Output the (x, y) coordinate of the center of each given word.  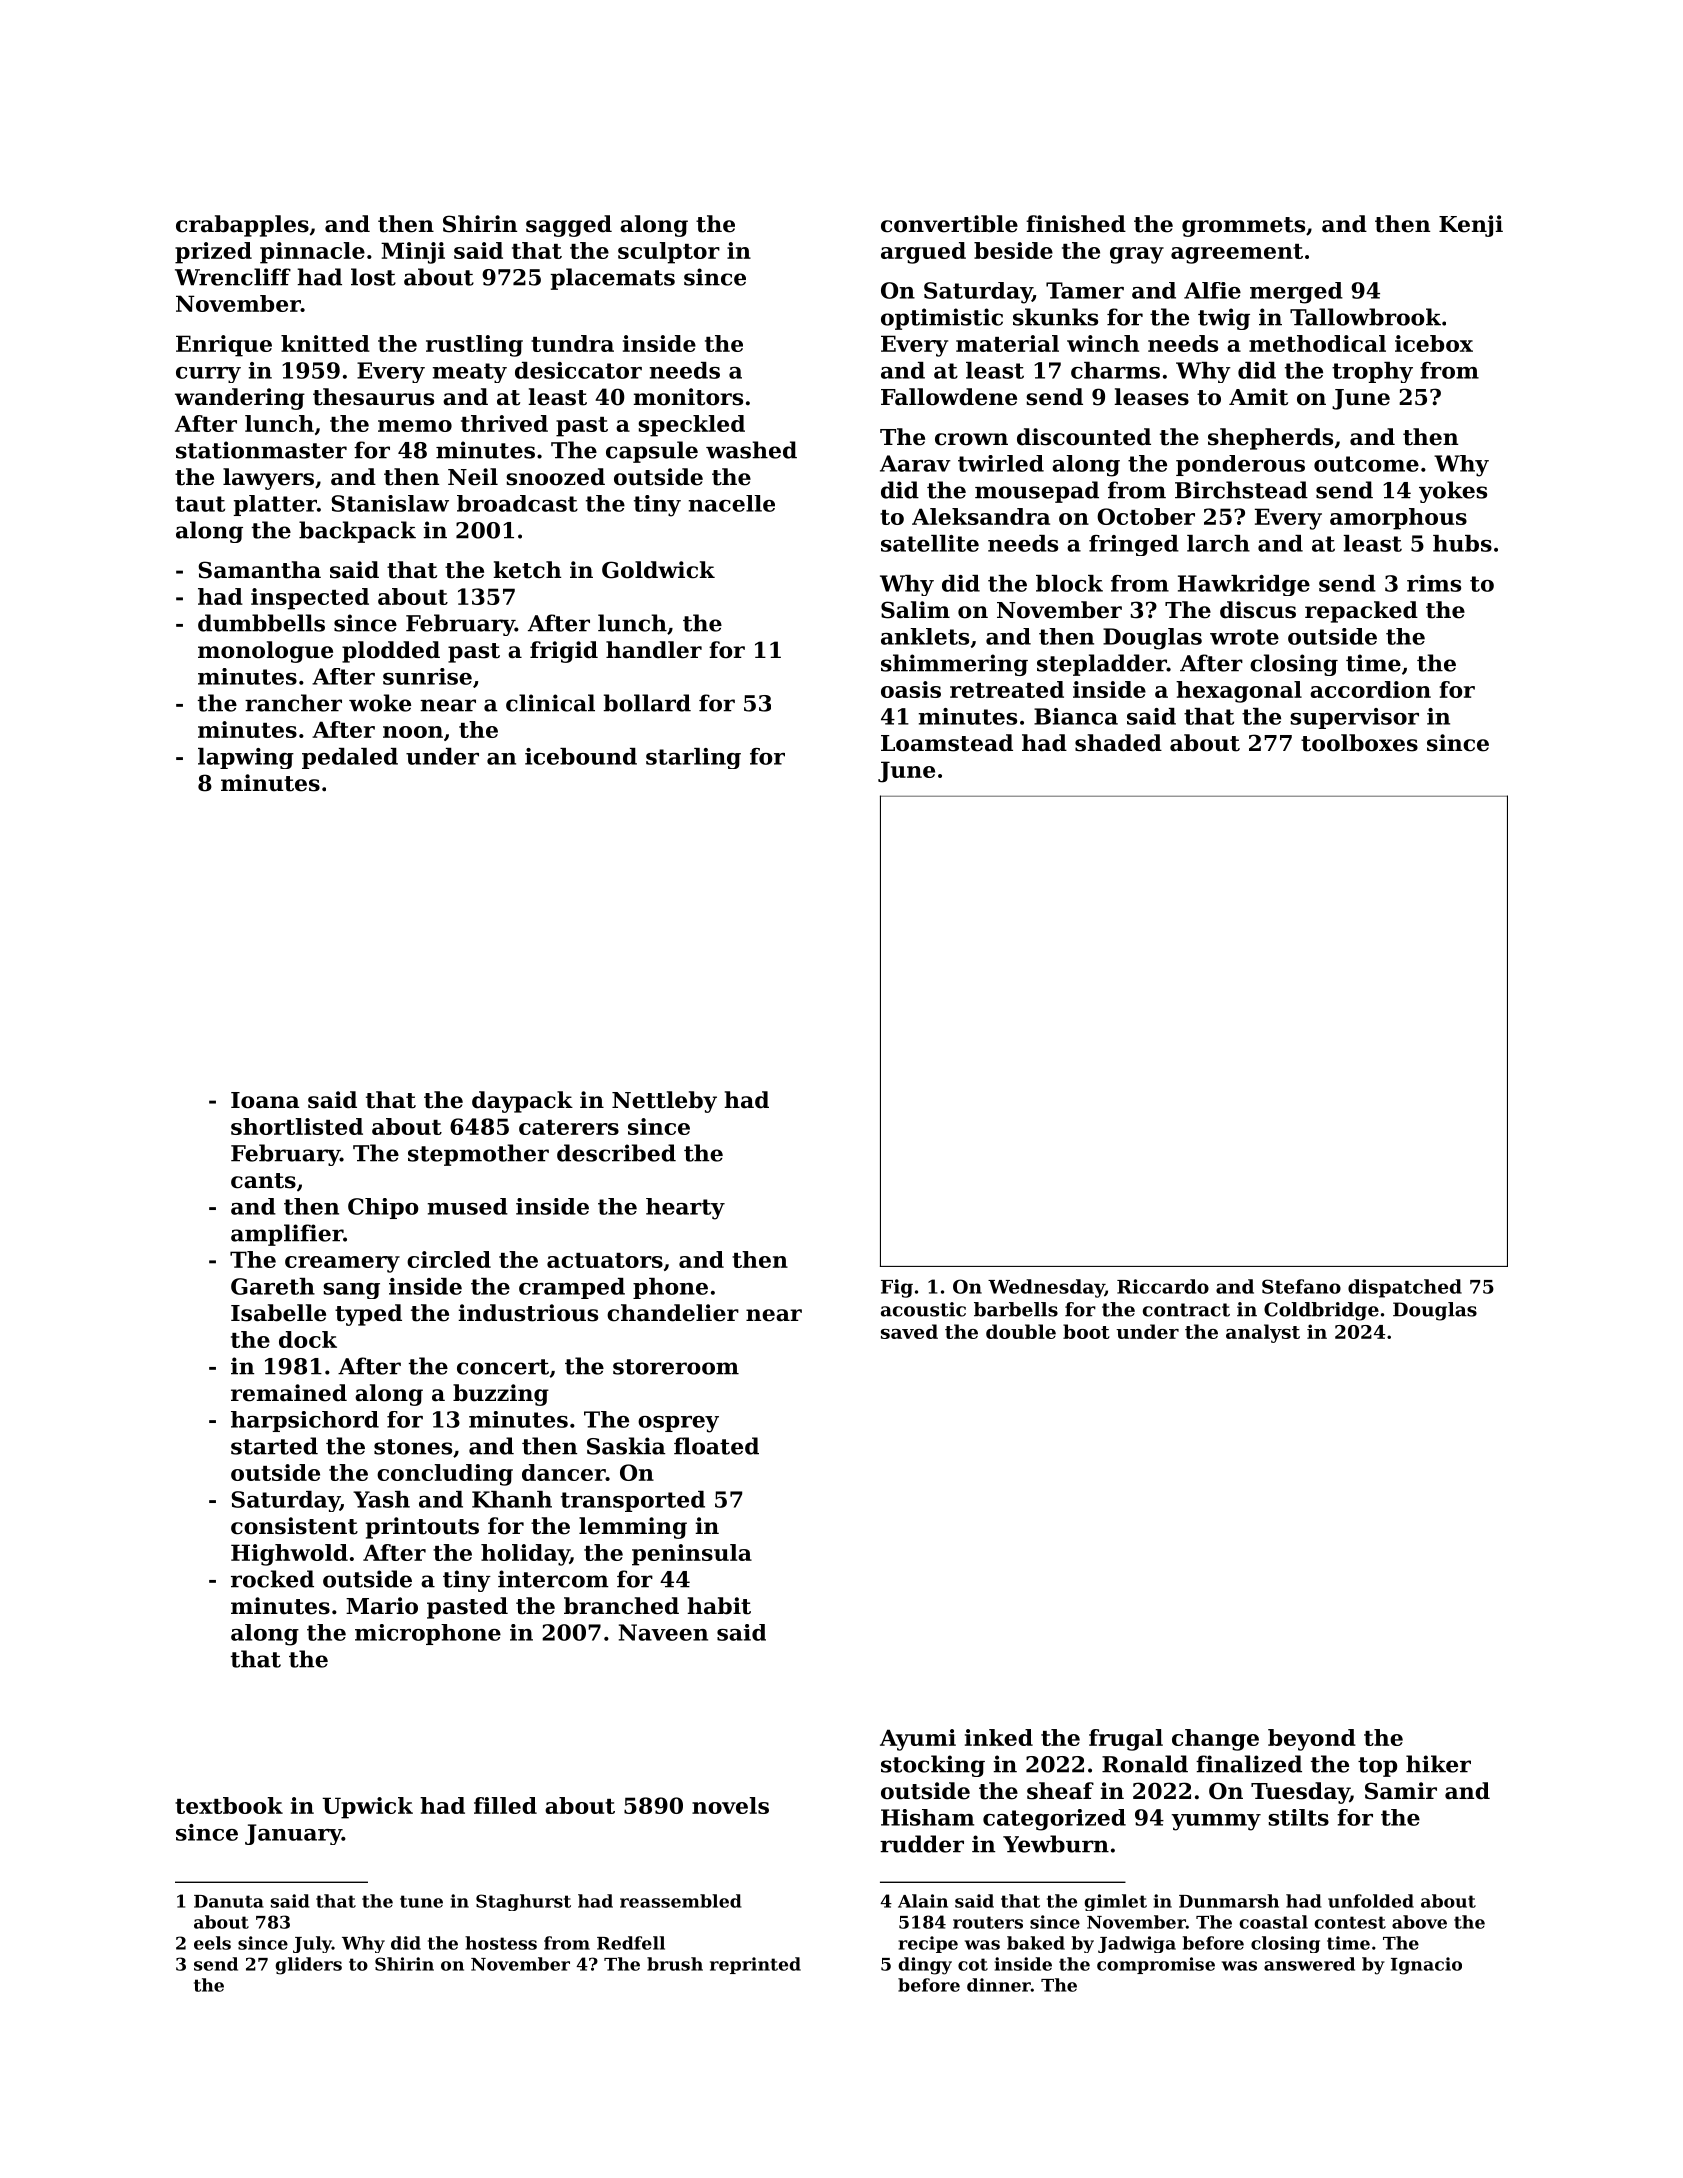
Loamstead (947, 743)
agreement (1237, 254)
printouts (422, 1528)
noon (413, 732)
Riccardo (1163, 1286)
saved (909, 1331)
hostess (501, 1943)
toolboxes (1359, 743)
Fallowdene (949, 397)
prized (213, 253)
